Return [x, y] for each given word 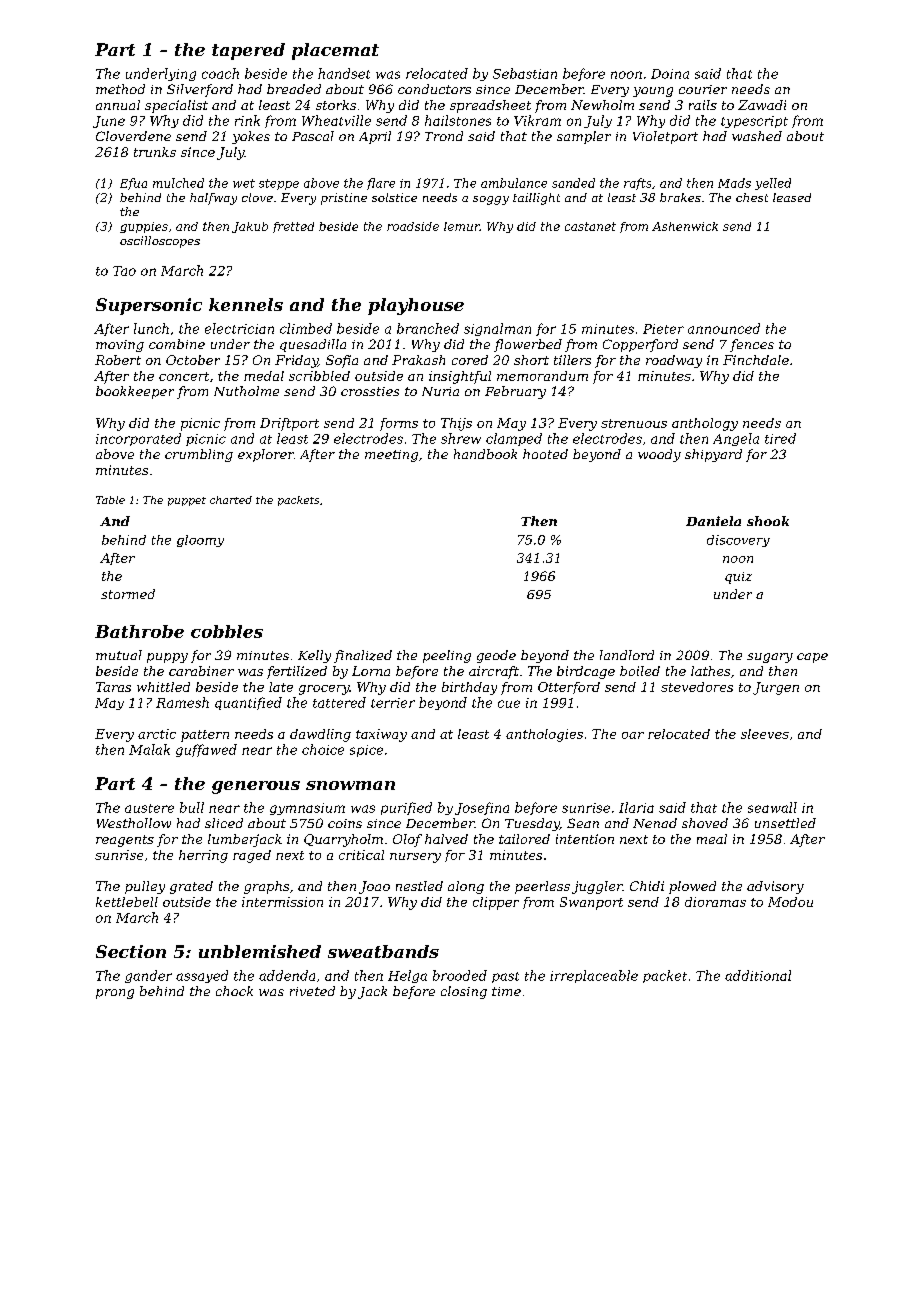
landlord [627, 655]
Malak [149, 749]
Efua [133, 184]
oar [633, 735]
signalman [497, 329]
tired [780, 438]
